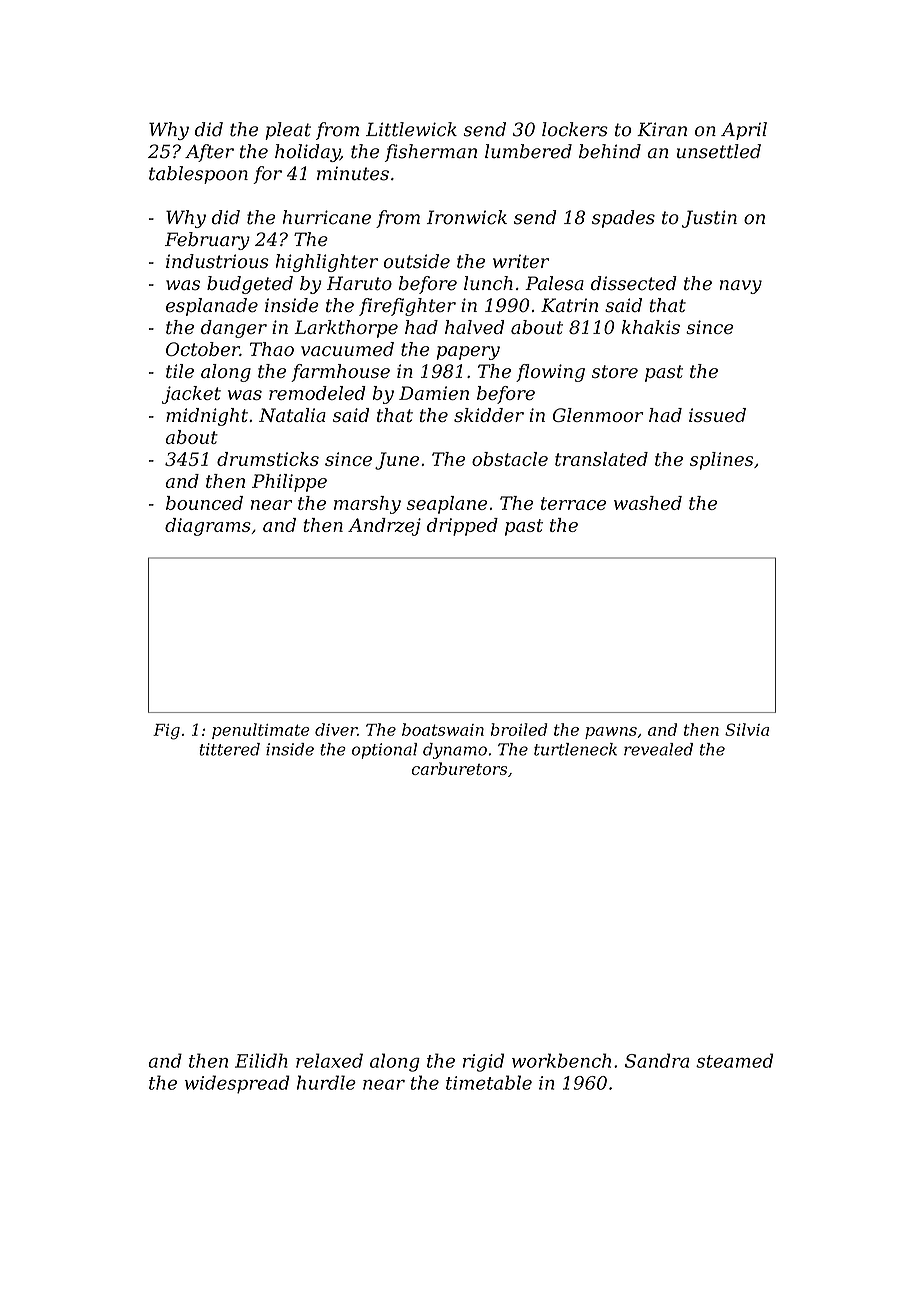 The width and height of the page is (924, 1311). I want to click on bounced, so click(204, 503).
